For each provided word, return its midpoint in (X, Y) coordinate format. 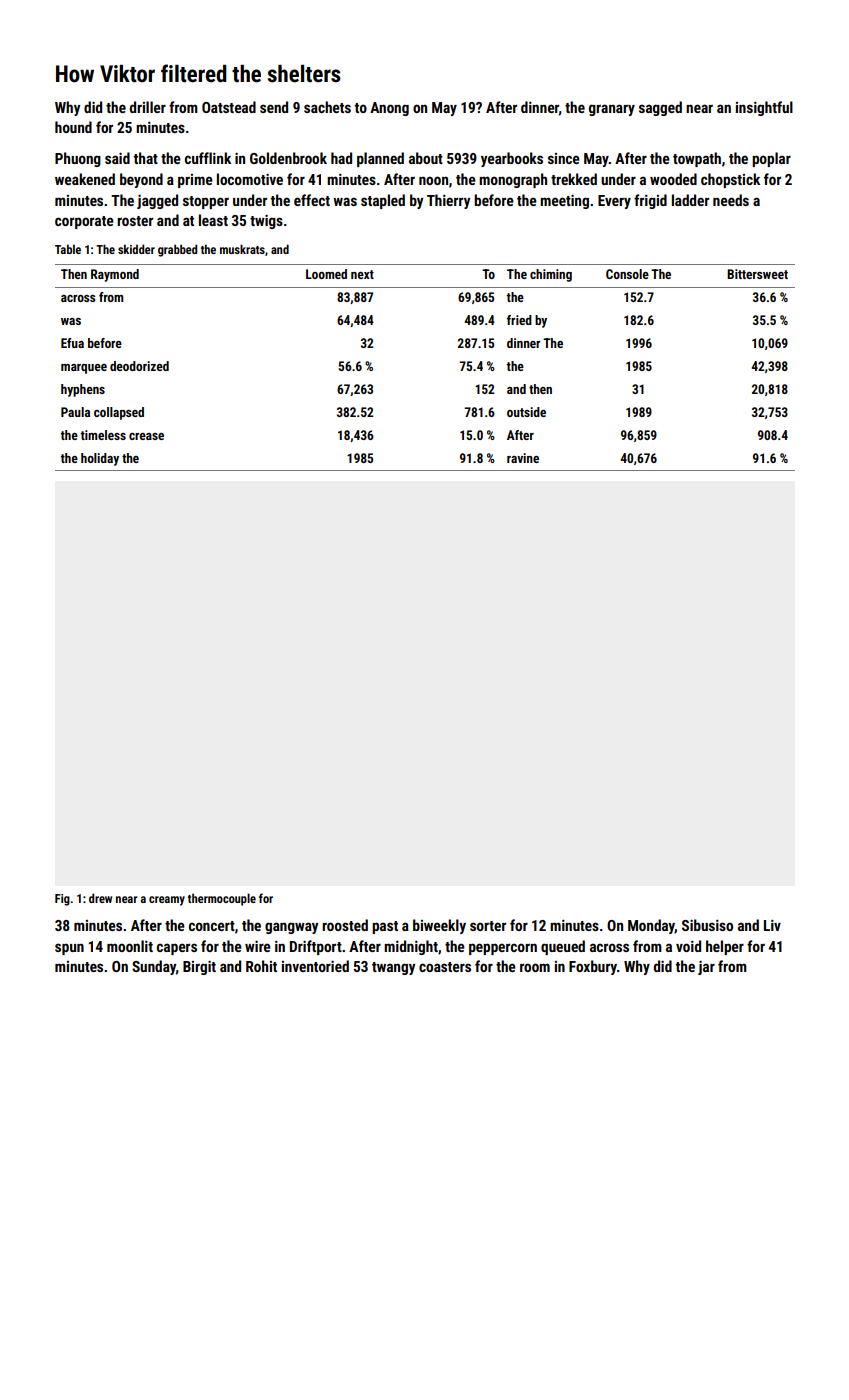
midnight (411, 947)
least (213, 220)
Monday (651, 926)
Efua (72, 343)
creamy (167, 901)
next (362, 274)
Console (627, 274)
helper (725, 947)
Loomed (326, 274)
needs (731, 200)
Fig (62, 900)
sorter (488, 926)
